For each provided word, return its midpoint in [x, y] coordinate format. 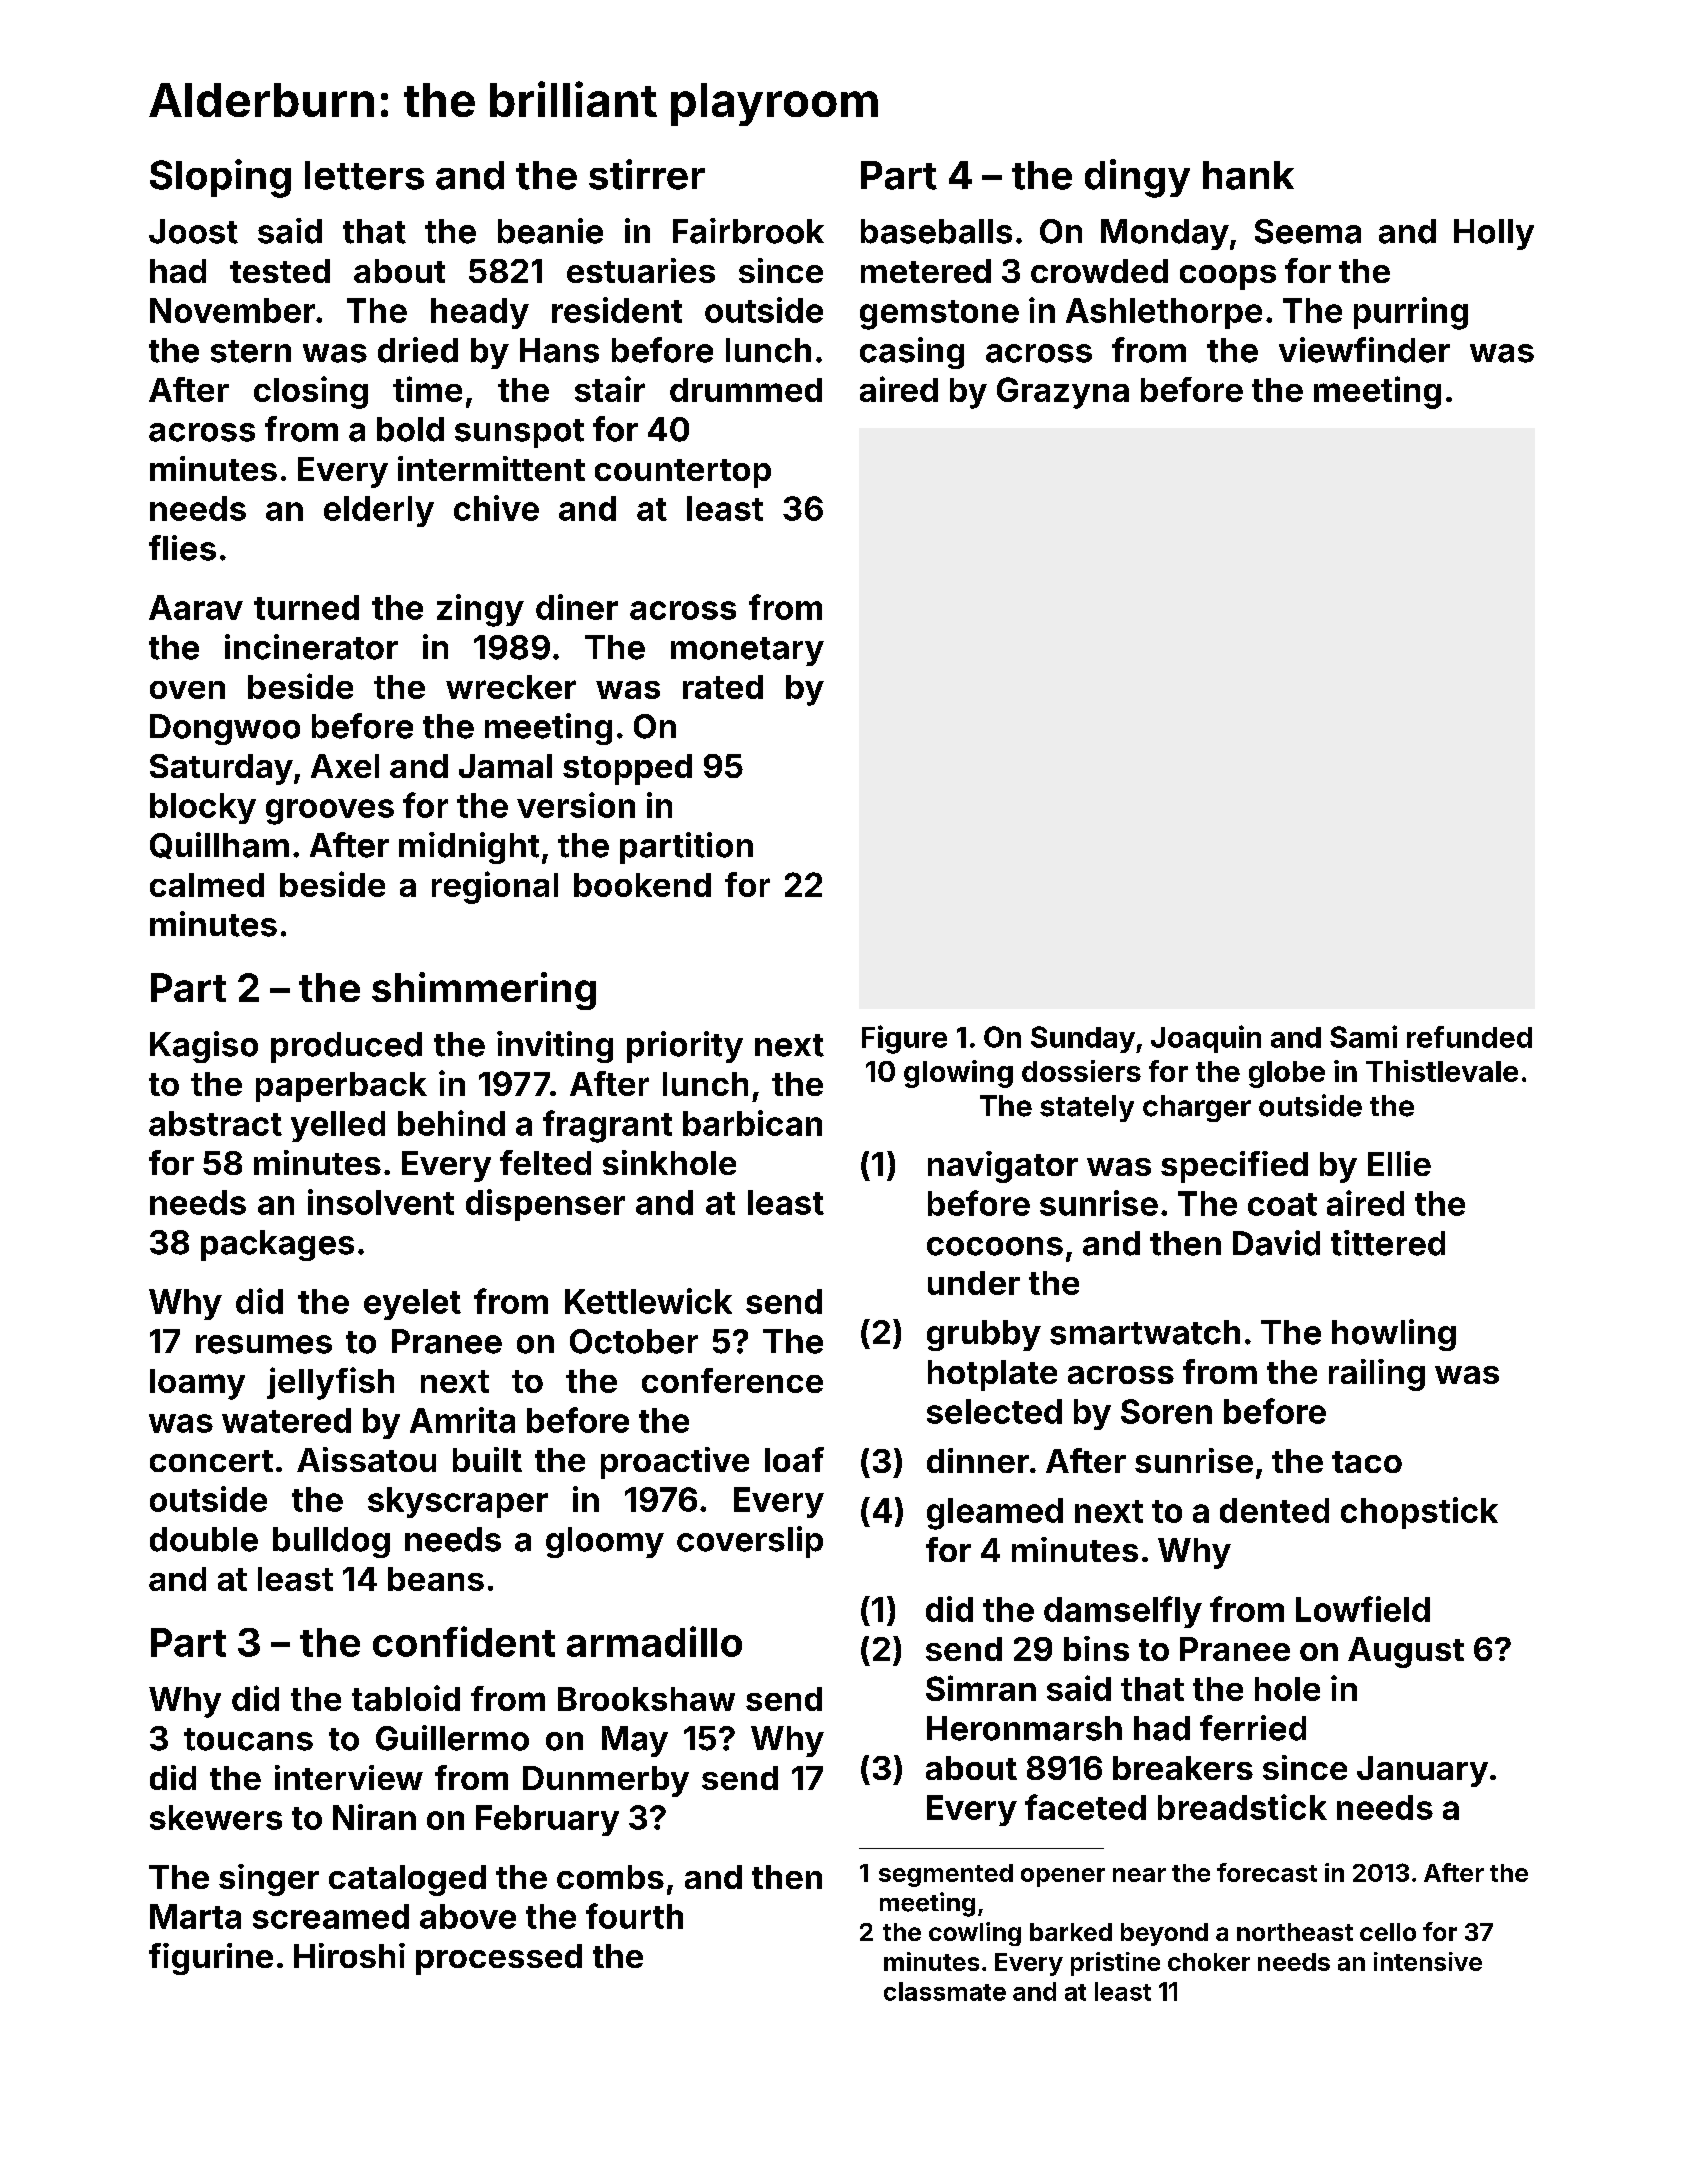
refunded [1469, 1037]
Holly [1494, 234]
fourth [634, 1916]
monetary [747, 651]
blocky [203, 808]
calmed [207, 885]
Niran [374, 1817]
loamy [197, 1384]
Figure [904, 1039]
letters [364, 175]
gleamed [995, 1514]
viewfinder [1364, 350]
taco [1367, 1462]
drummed [746, 390]
